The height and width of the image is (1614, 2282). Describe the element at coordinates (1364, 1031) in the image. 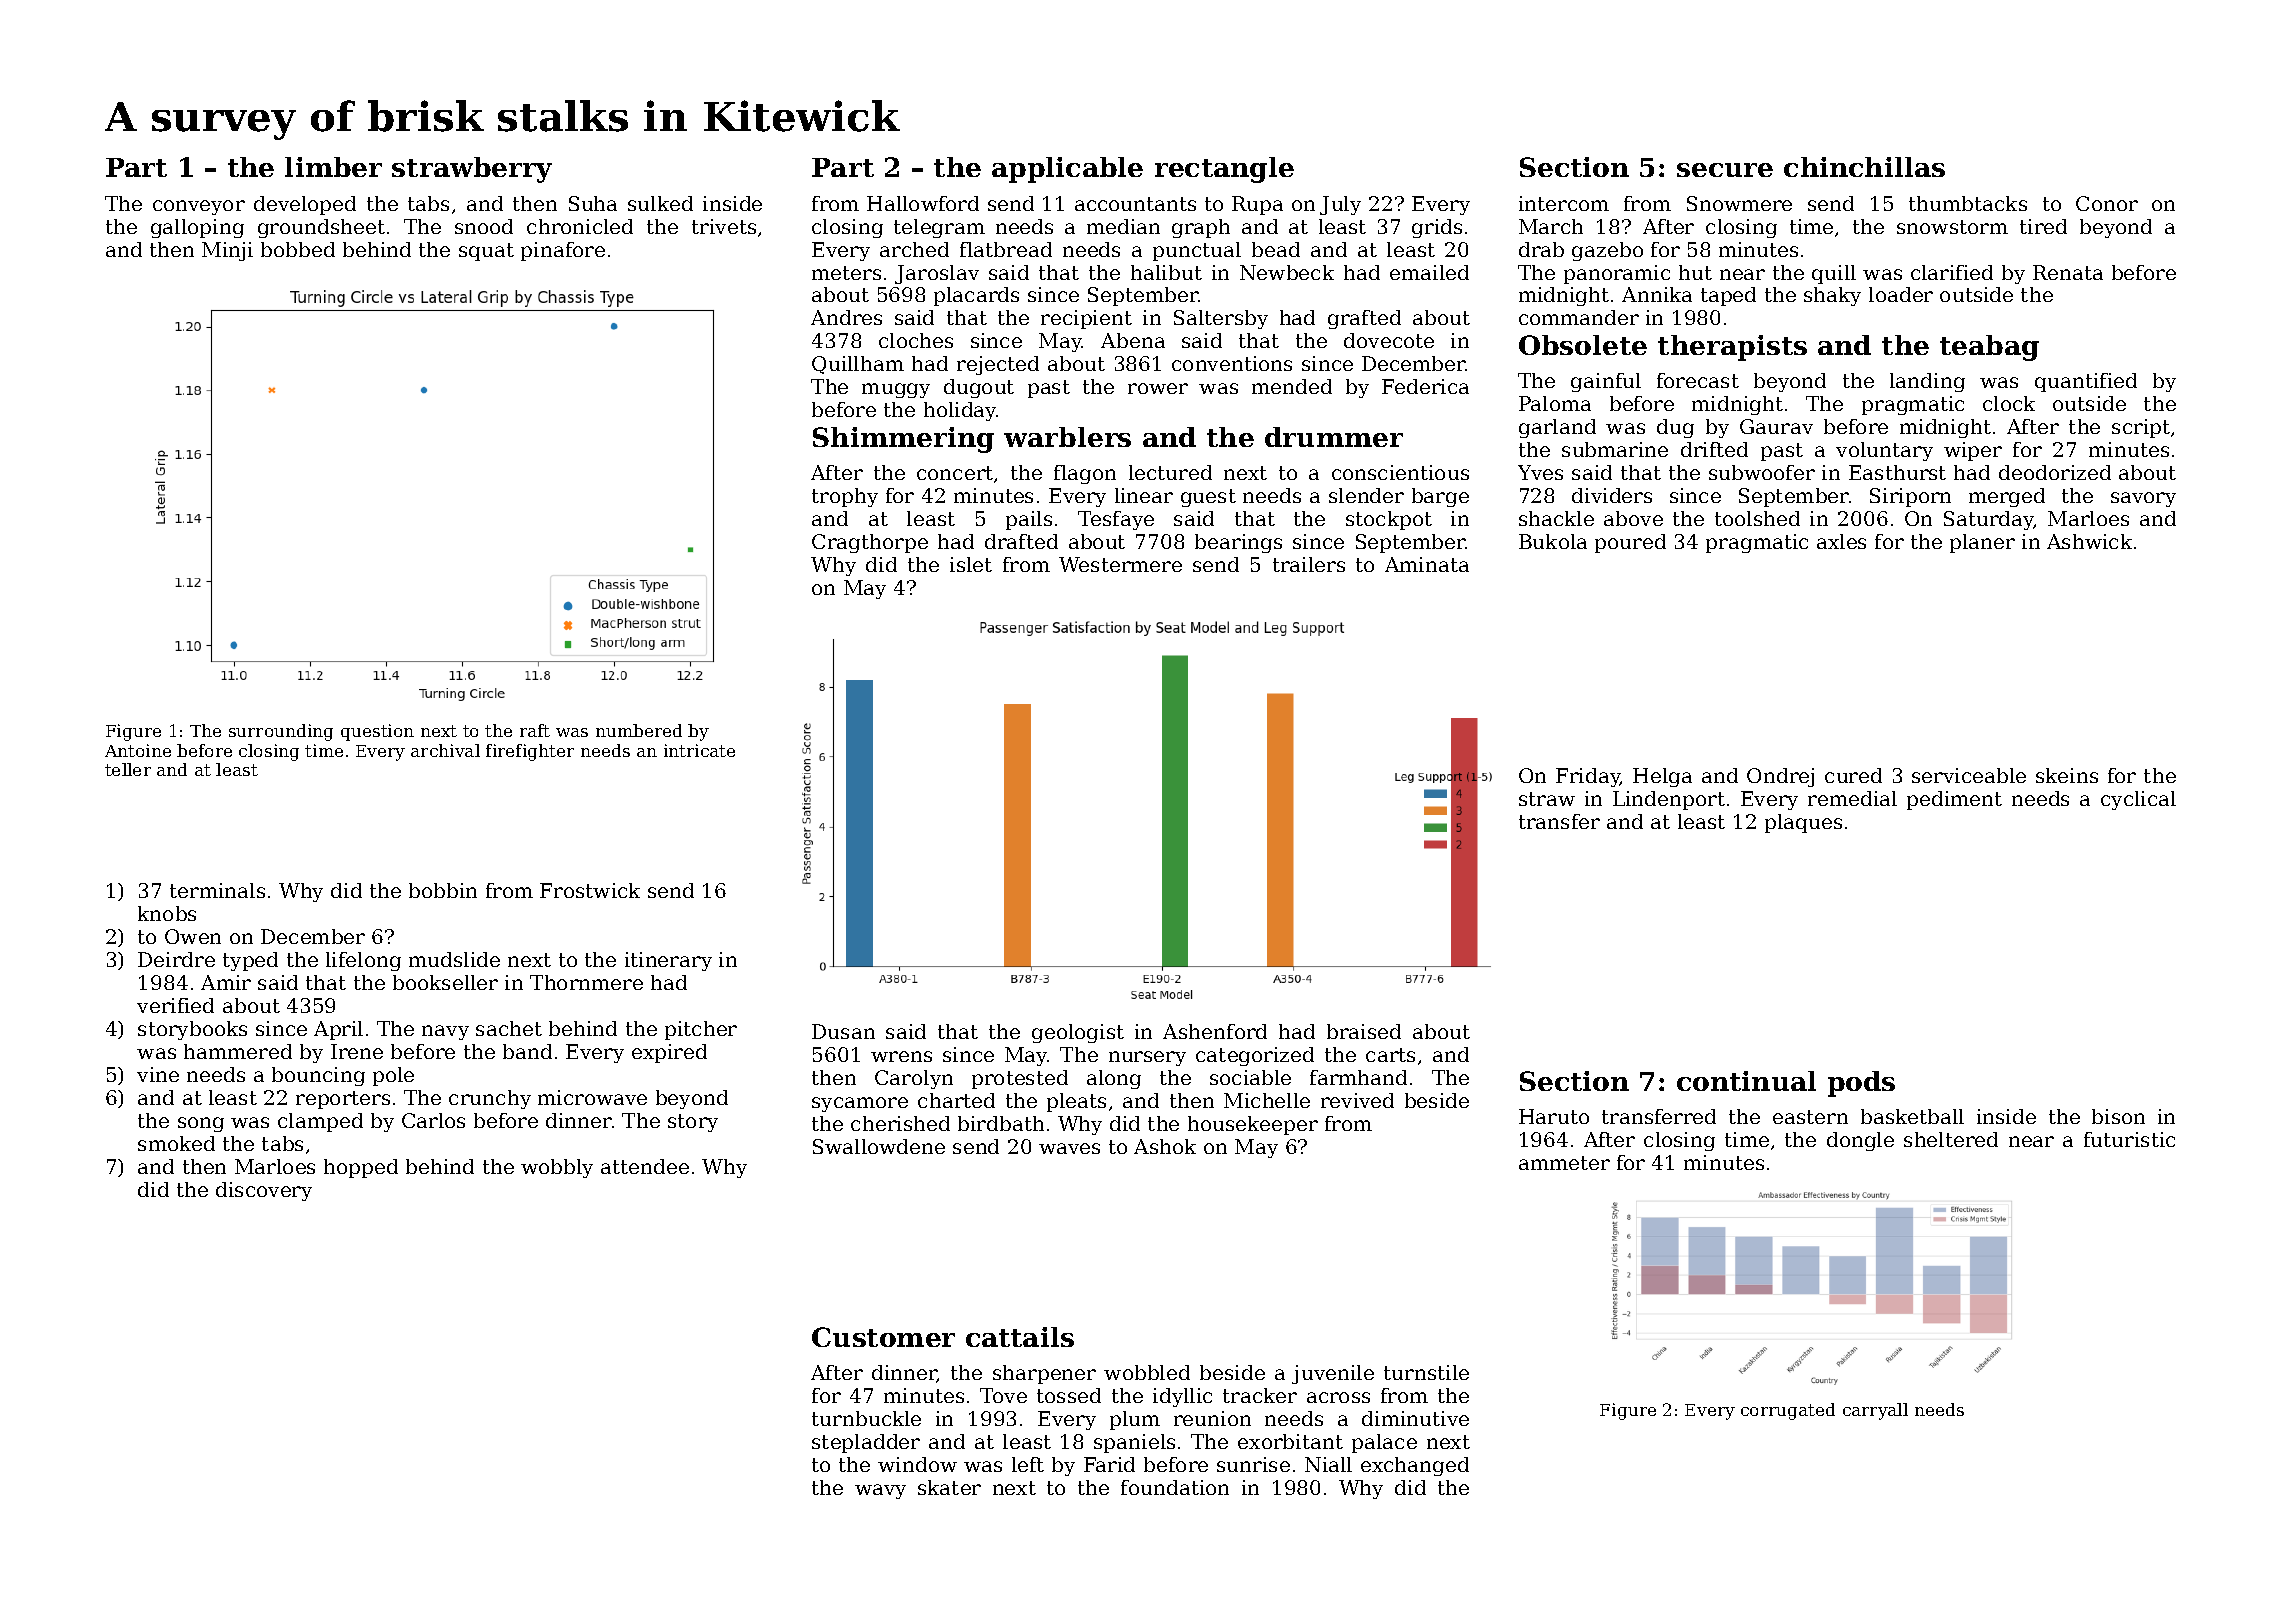

I see `braised` at that location.
